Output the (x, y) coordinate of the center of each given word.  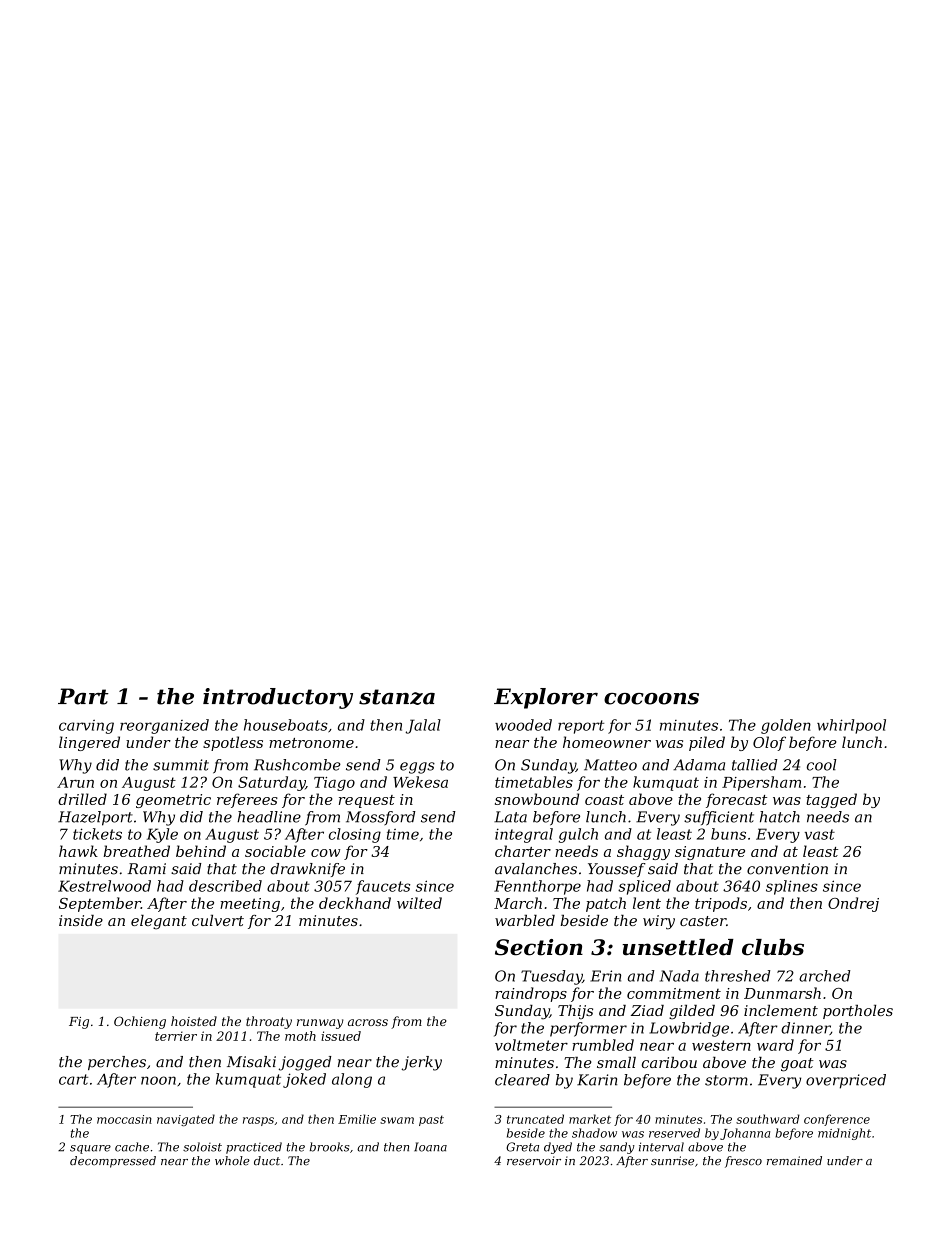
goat (797, 1065)
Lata (510, 817)
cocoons (651, 699)
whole (232, 1161)
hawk (78, 851)
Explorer (546, 698)
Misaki (251, 1062)
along (352, 1080)
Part (83, 696)
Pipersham (761, 783)
